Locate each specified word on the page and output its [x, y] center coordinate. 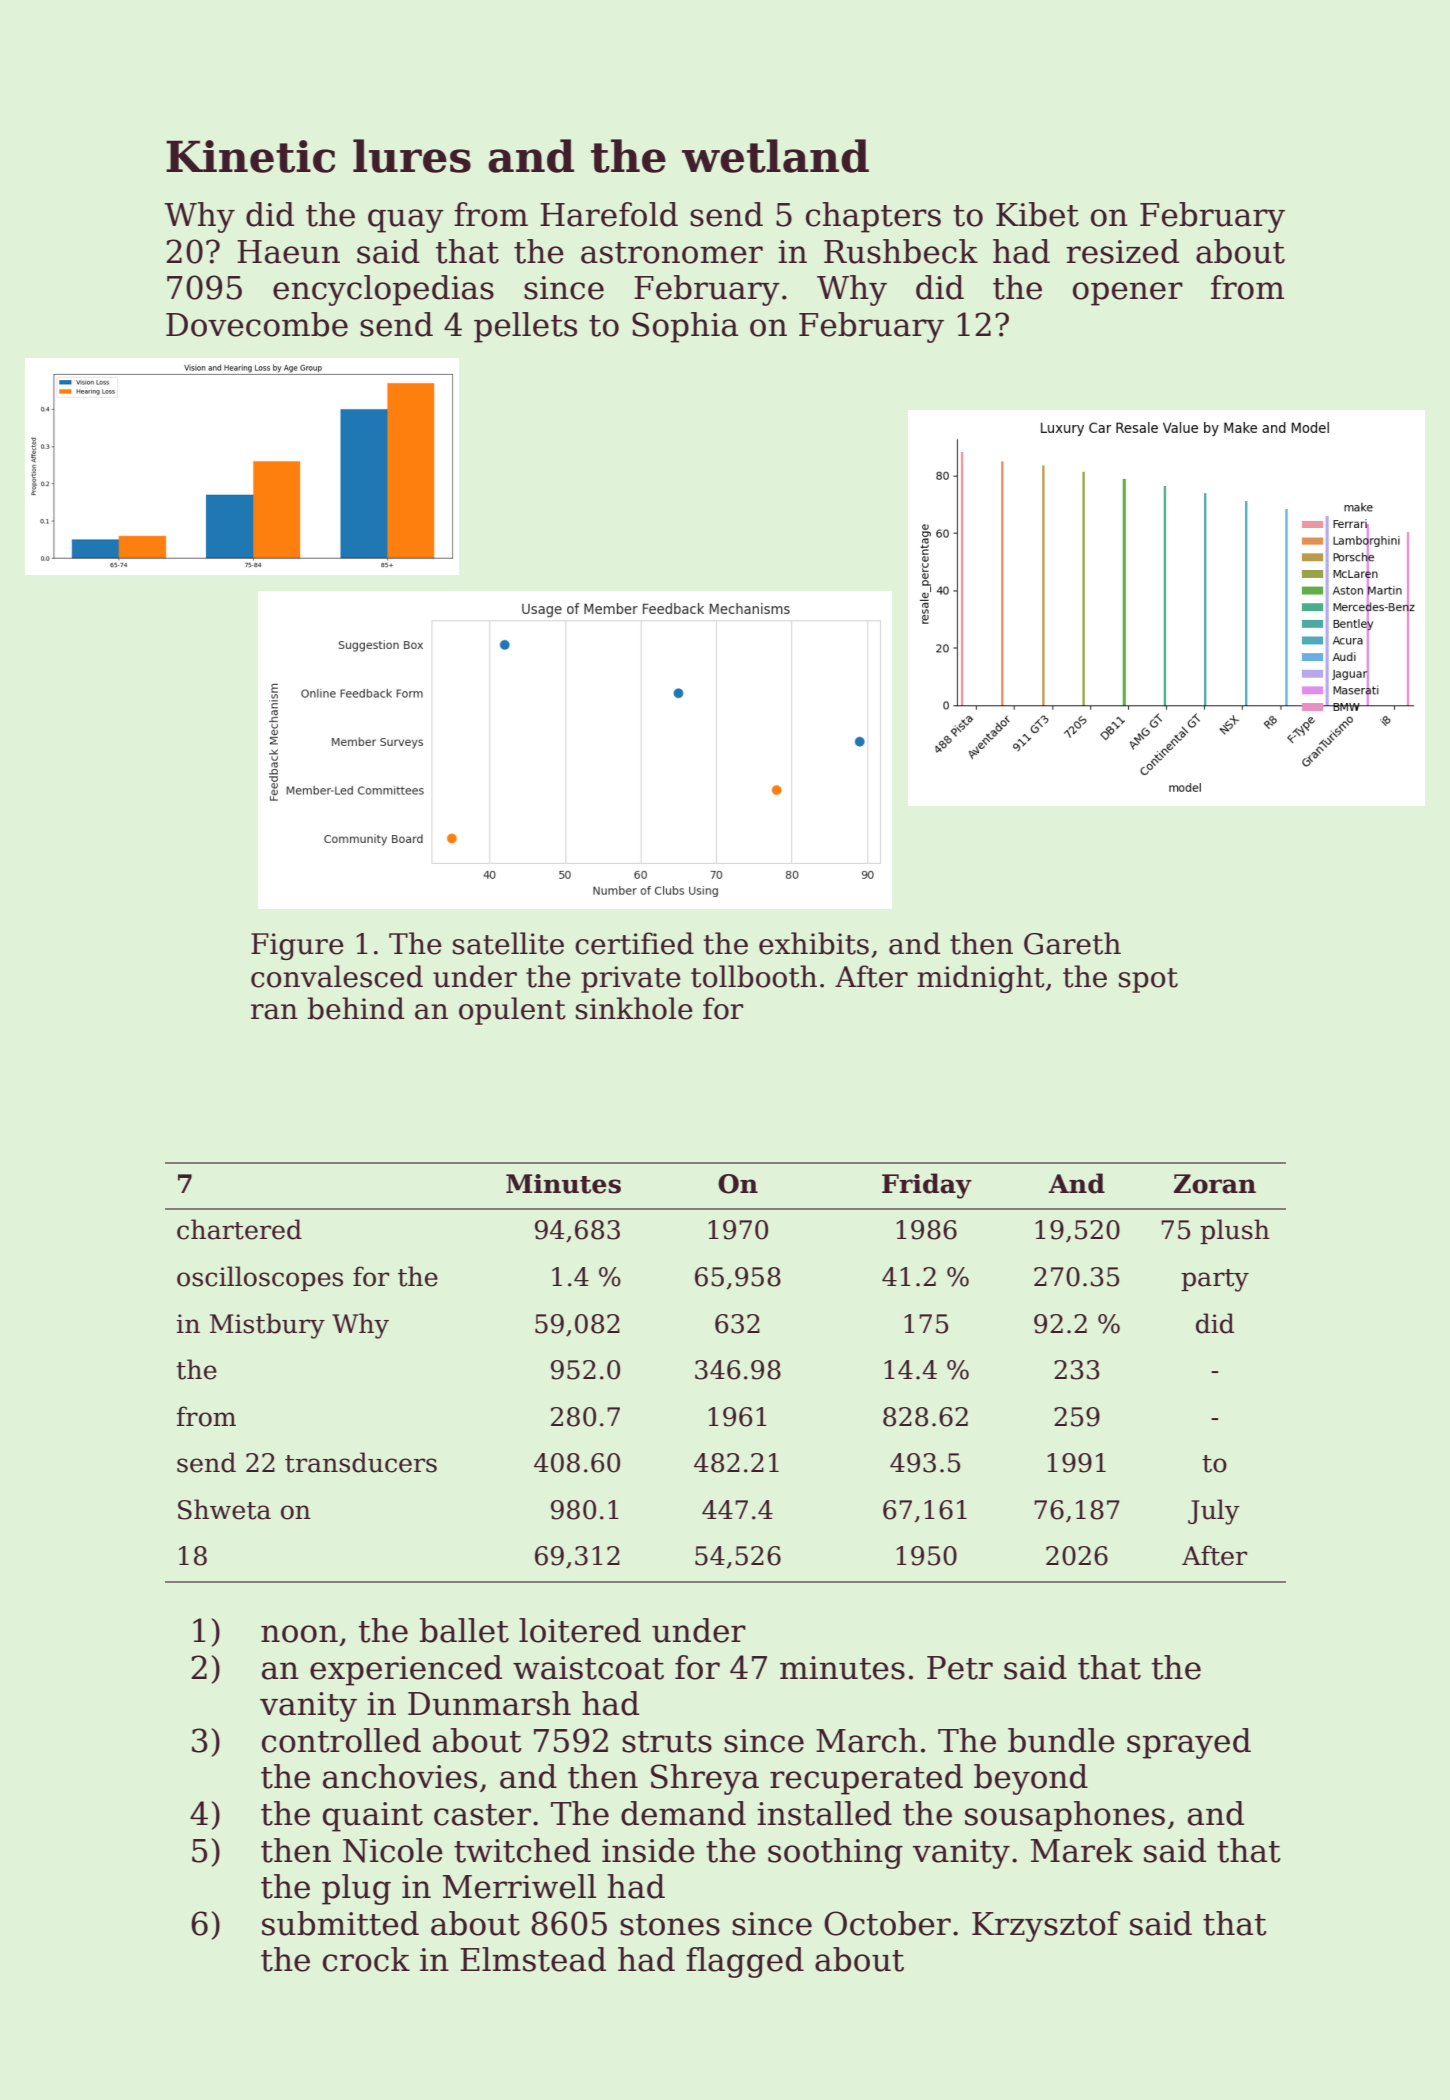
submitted [340, 1923]
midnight [981, 979]
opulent [512, 1011]
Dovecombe [257, 324]
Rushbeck [901, 251]
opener [1128, 294]
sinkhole [634, 1008]
